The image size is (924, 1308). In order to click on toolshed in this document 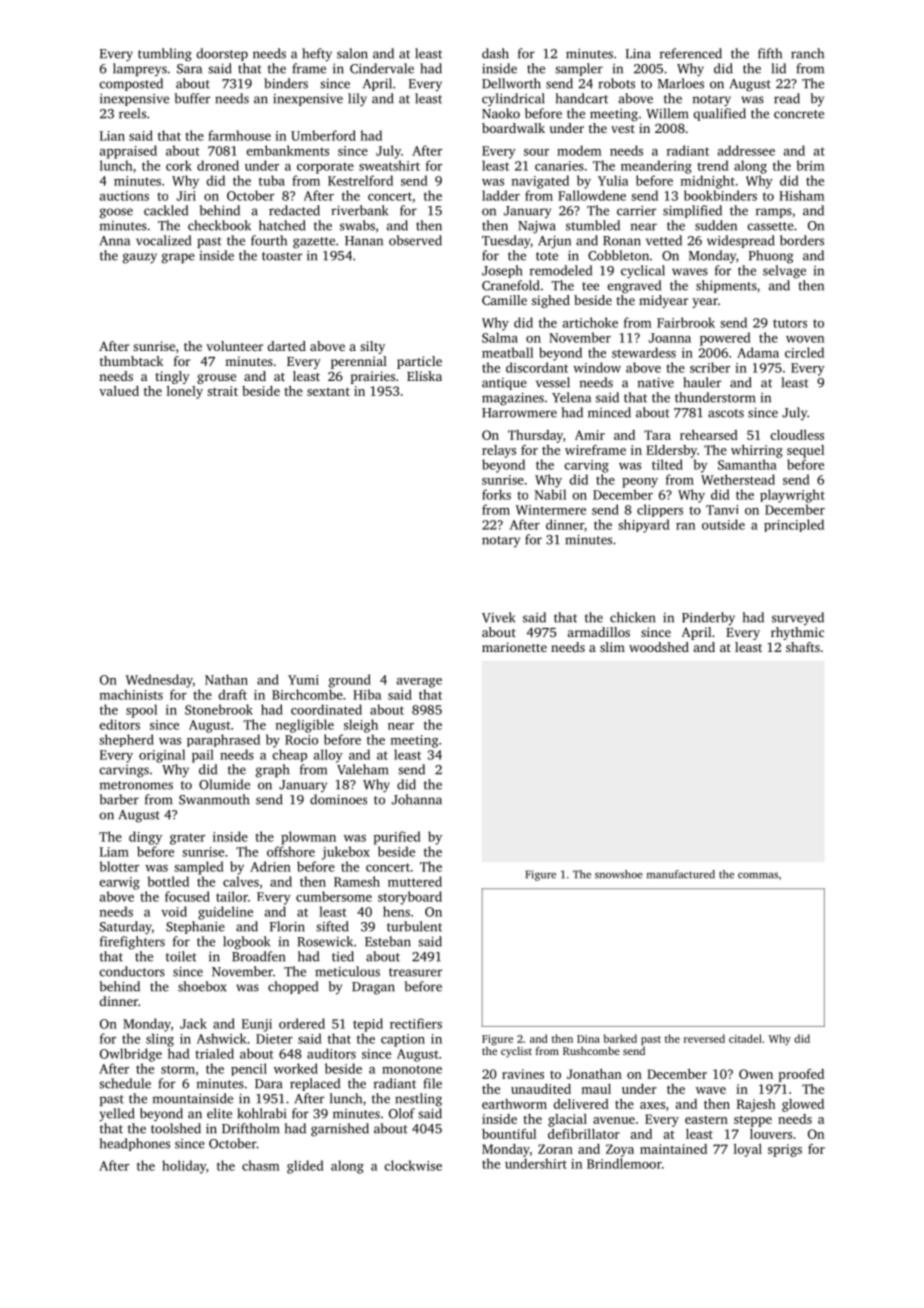, I will do `click(176, 1128)`.
